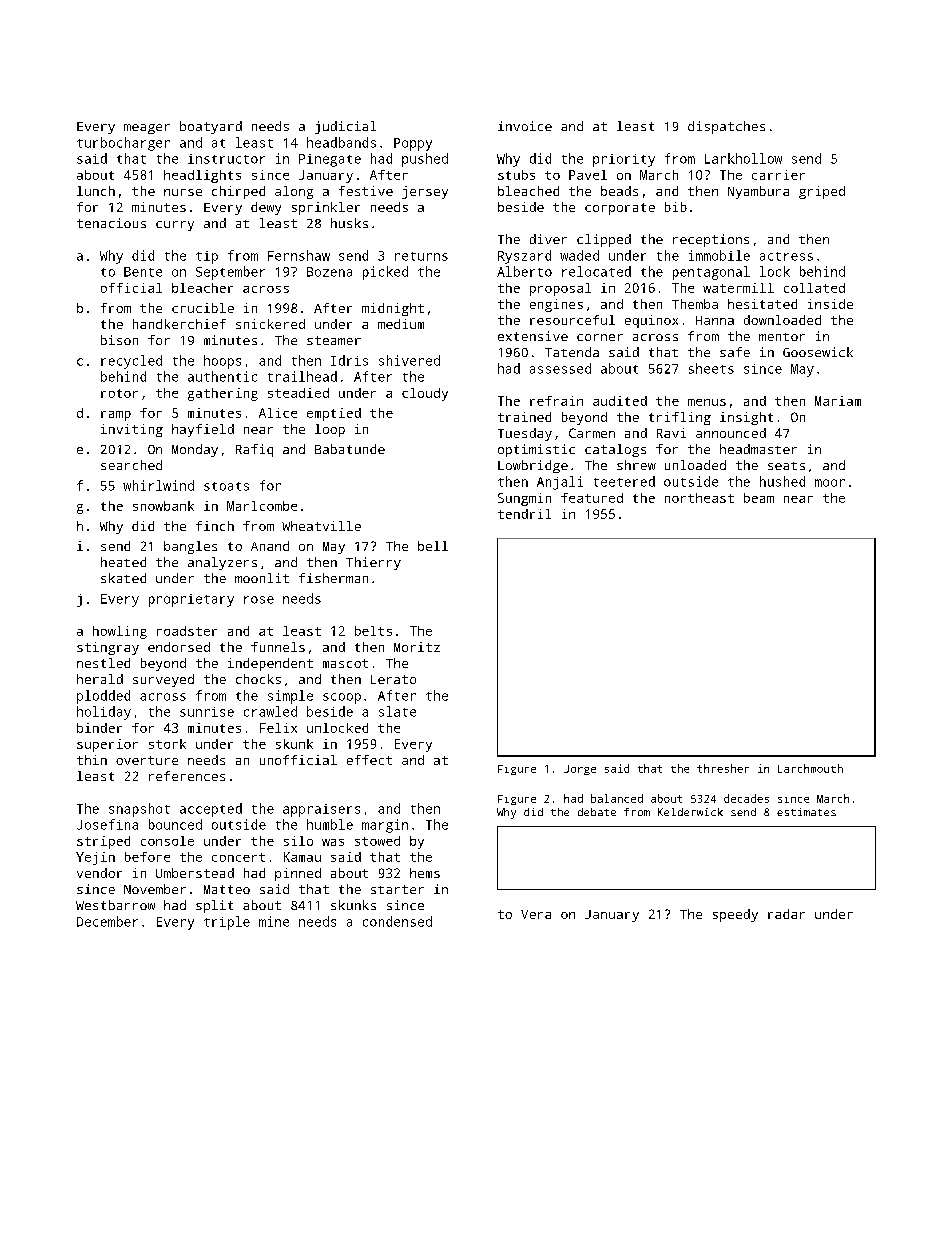 This image has width=952, height=1233. Describe the element at coordinates (723, 768) in the image. I see `thresher` at that location.
